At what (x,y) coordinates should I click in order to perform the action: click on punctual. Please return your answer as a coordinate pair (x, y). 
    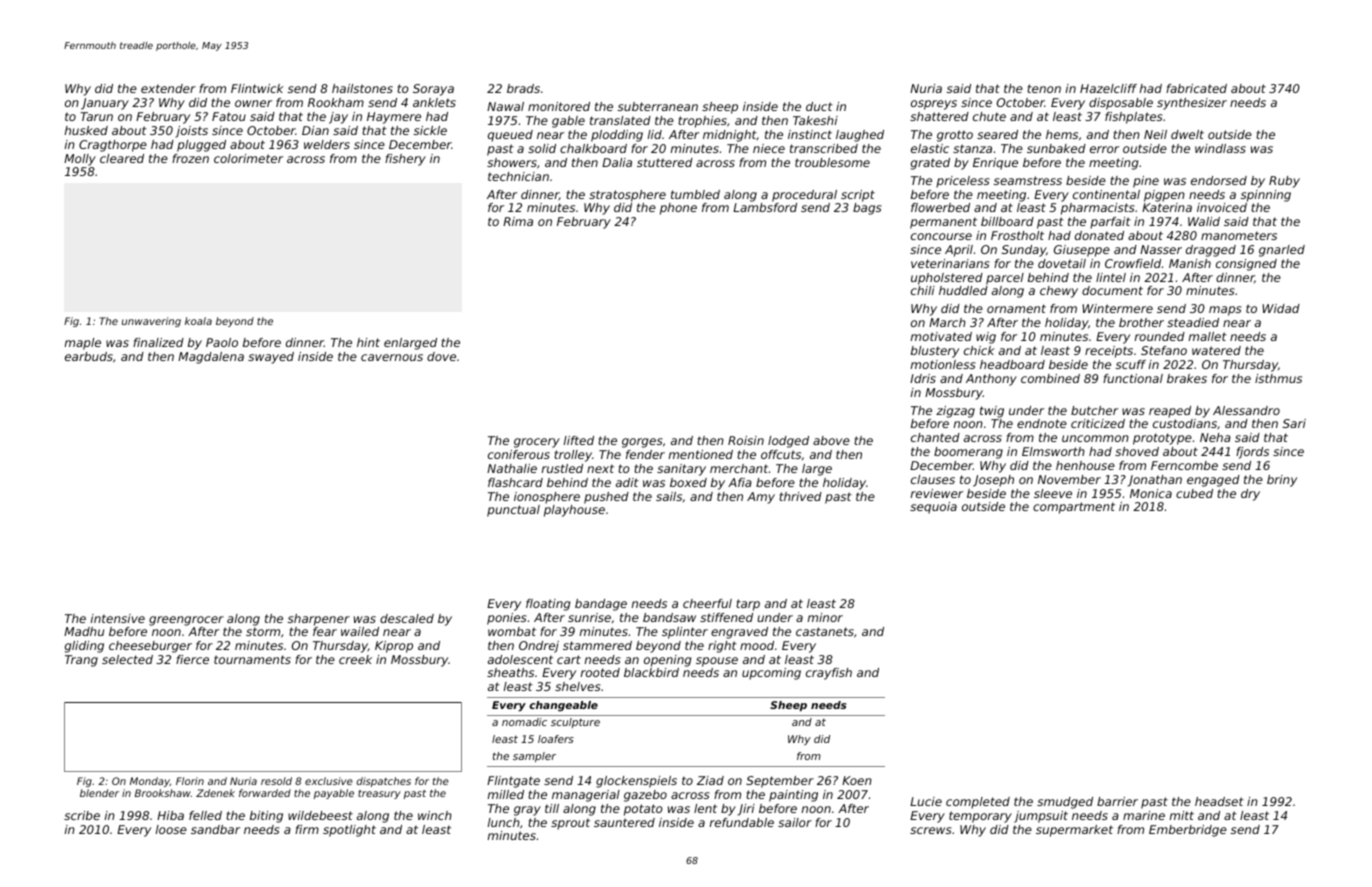
    Looking at the image, I should click on (513, 511).
